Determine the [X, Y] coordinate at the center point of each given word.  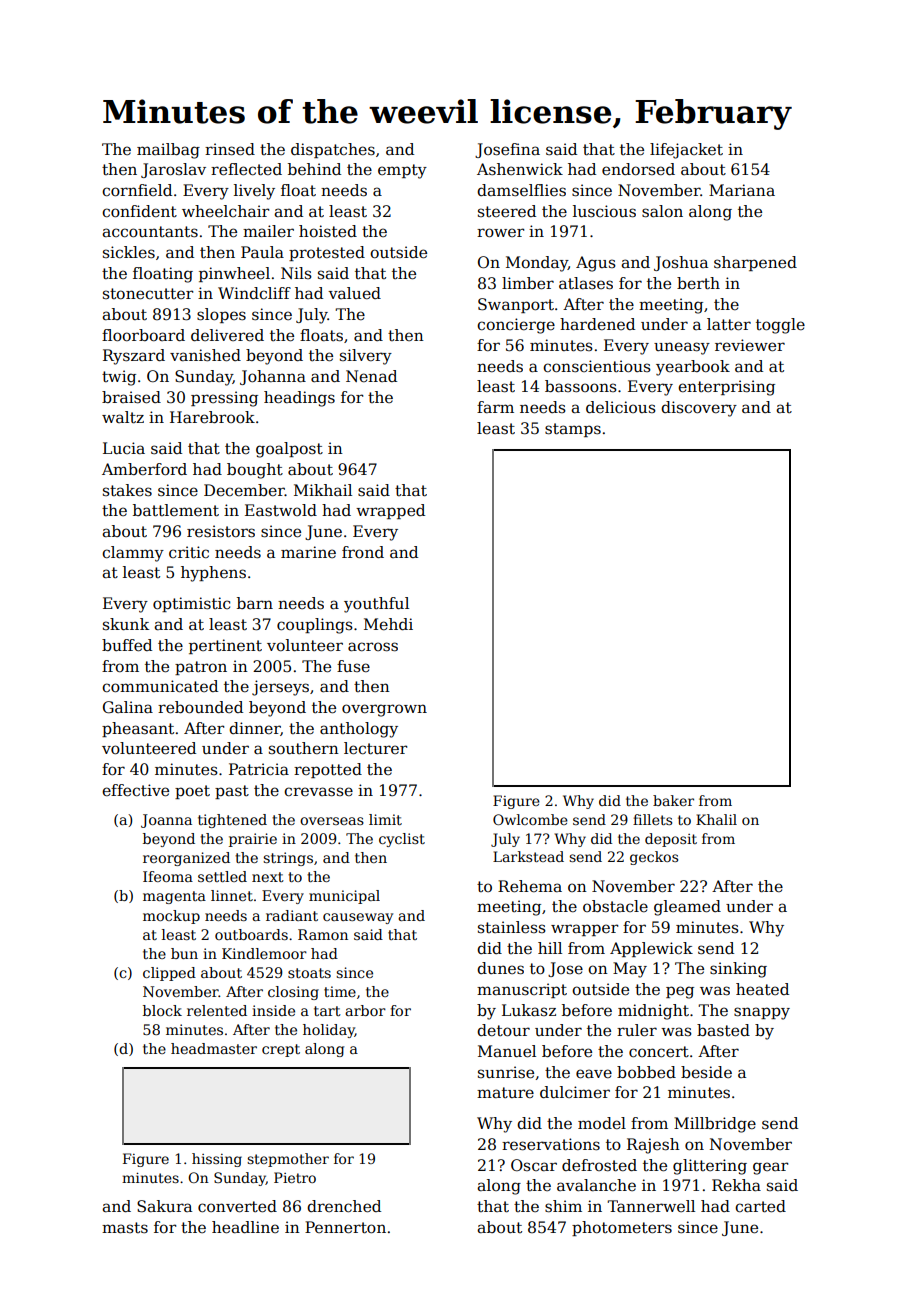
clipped [169, 974]
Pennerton [345, 1227]
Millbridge [715, 1125]
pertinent [225, 646]
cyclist [402, 840]
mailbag [168, 151]
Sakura [164, 1206]
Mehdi [388, 624]
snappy [762, 1013]
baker [673, 800]
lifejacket [686, 151]
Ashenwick [520, 169]
